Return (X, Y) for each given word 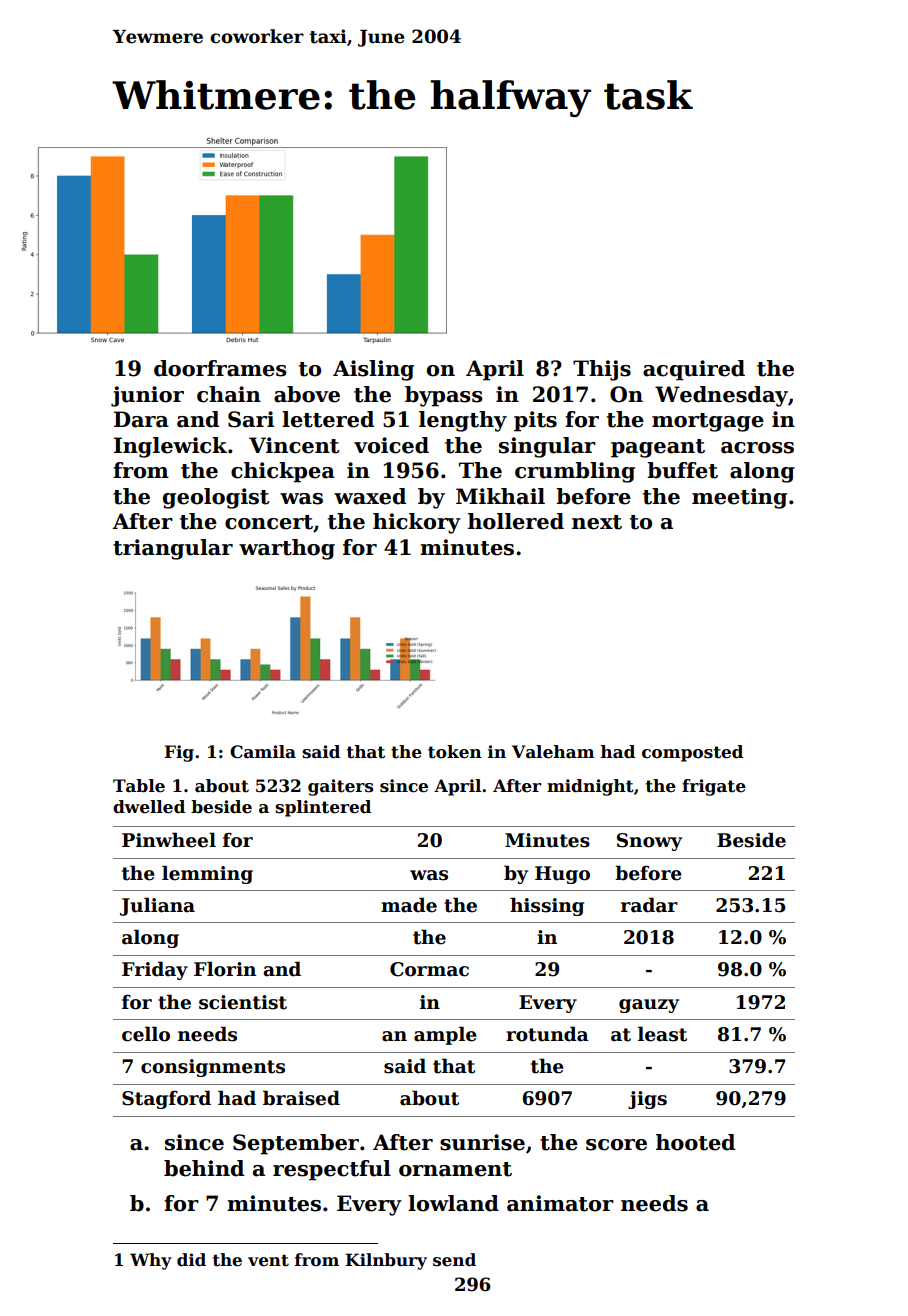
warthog (287, 549)
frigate (714, 787)
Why (151, 1261)
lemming (207, 874)
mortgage (708, 422)
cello (146, 1034)
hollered (516, 521)
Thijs (602, 370)
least (662, 1034)
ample (445, 1035)
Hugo (562, 875)
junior (147, 396)
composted (692, 753)
